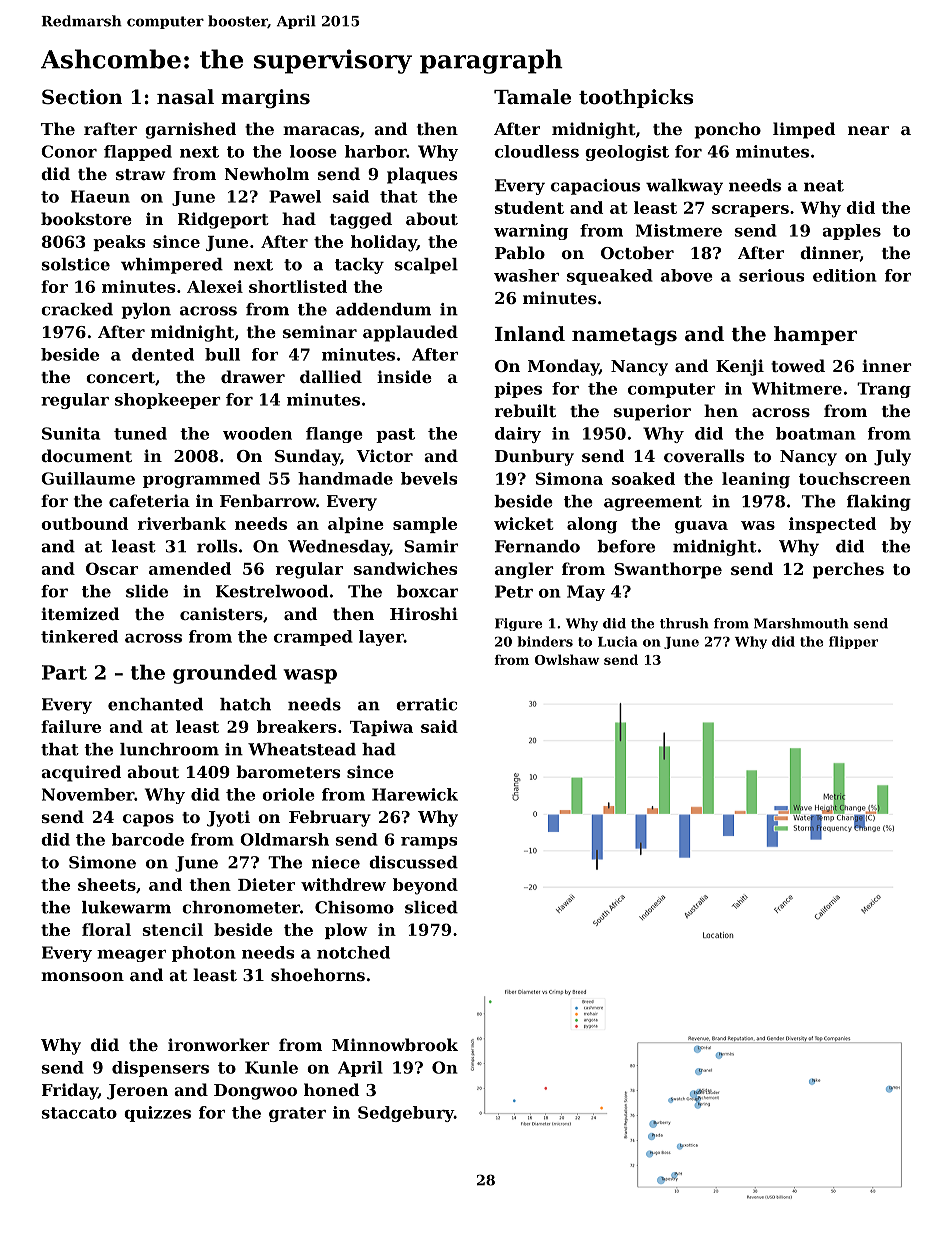  Describe the element at coordinates (69, 151) in the page. I see `Conor` at that location.
